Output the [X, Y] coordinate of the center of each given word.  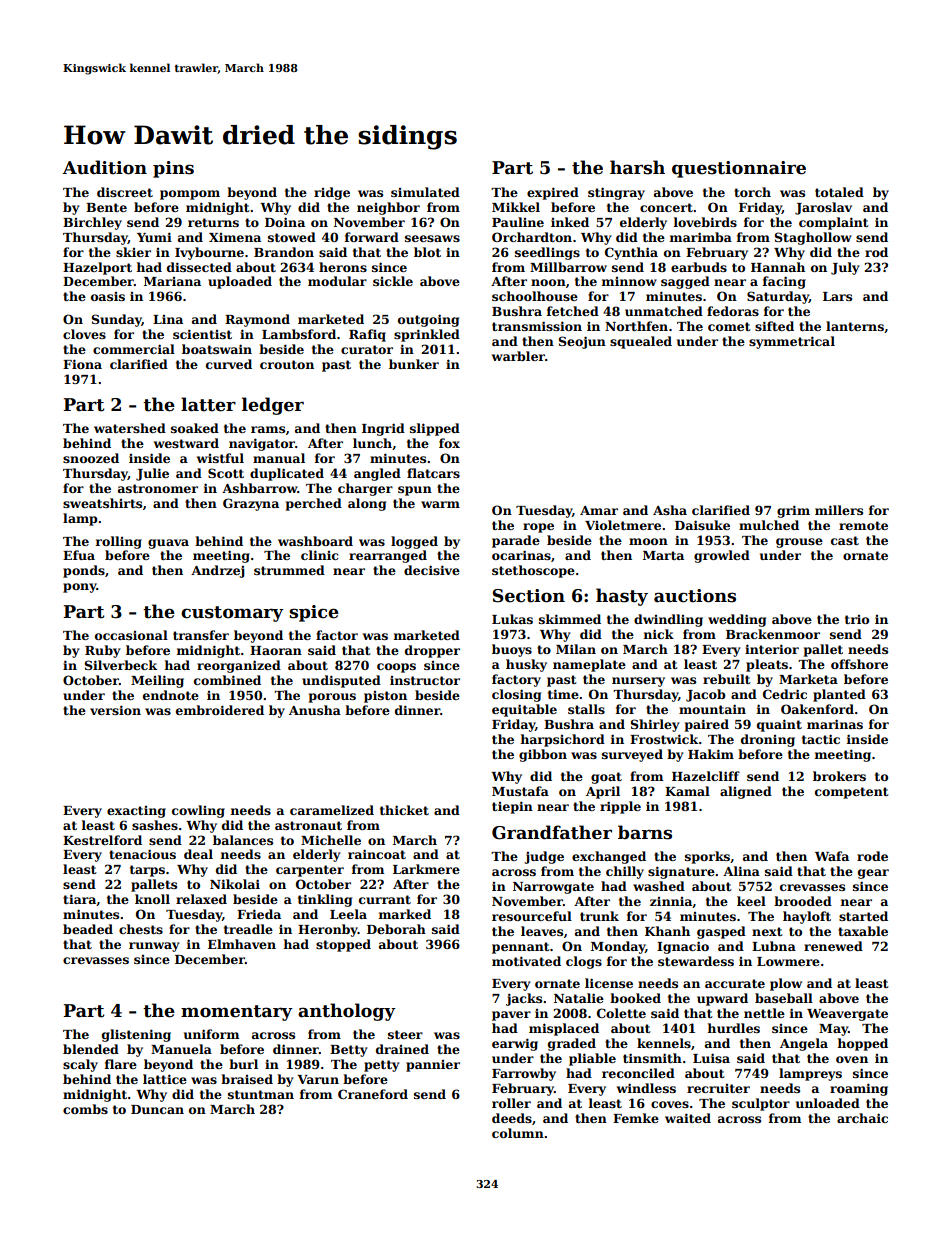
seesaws [432, 238]
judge [544, 857]
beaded [88, 929]
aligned [746, 792]
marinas [835, 724]
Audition [105, 167]
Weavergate [847, 1015]
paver [511, 1016]
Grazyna [251, 504]
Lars [837, 296]
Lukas [512, 619]
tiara [79, 899]
